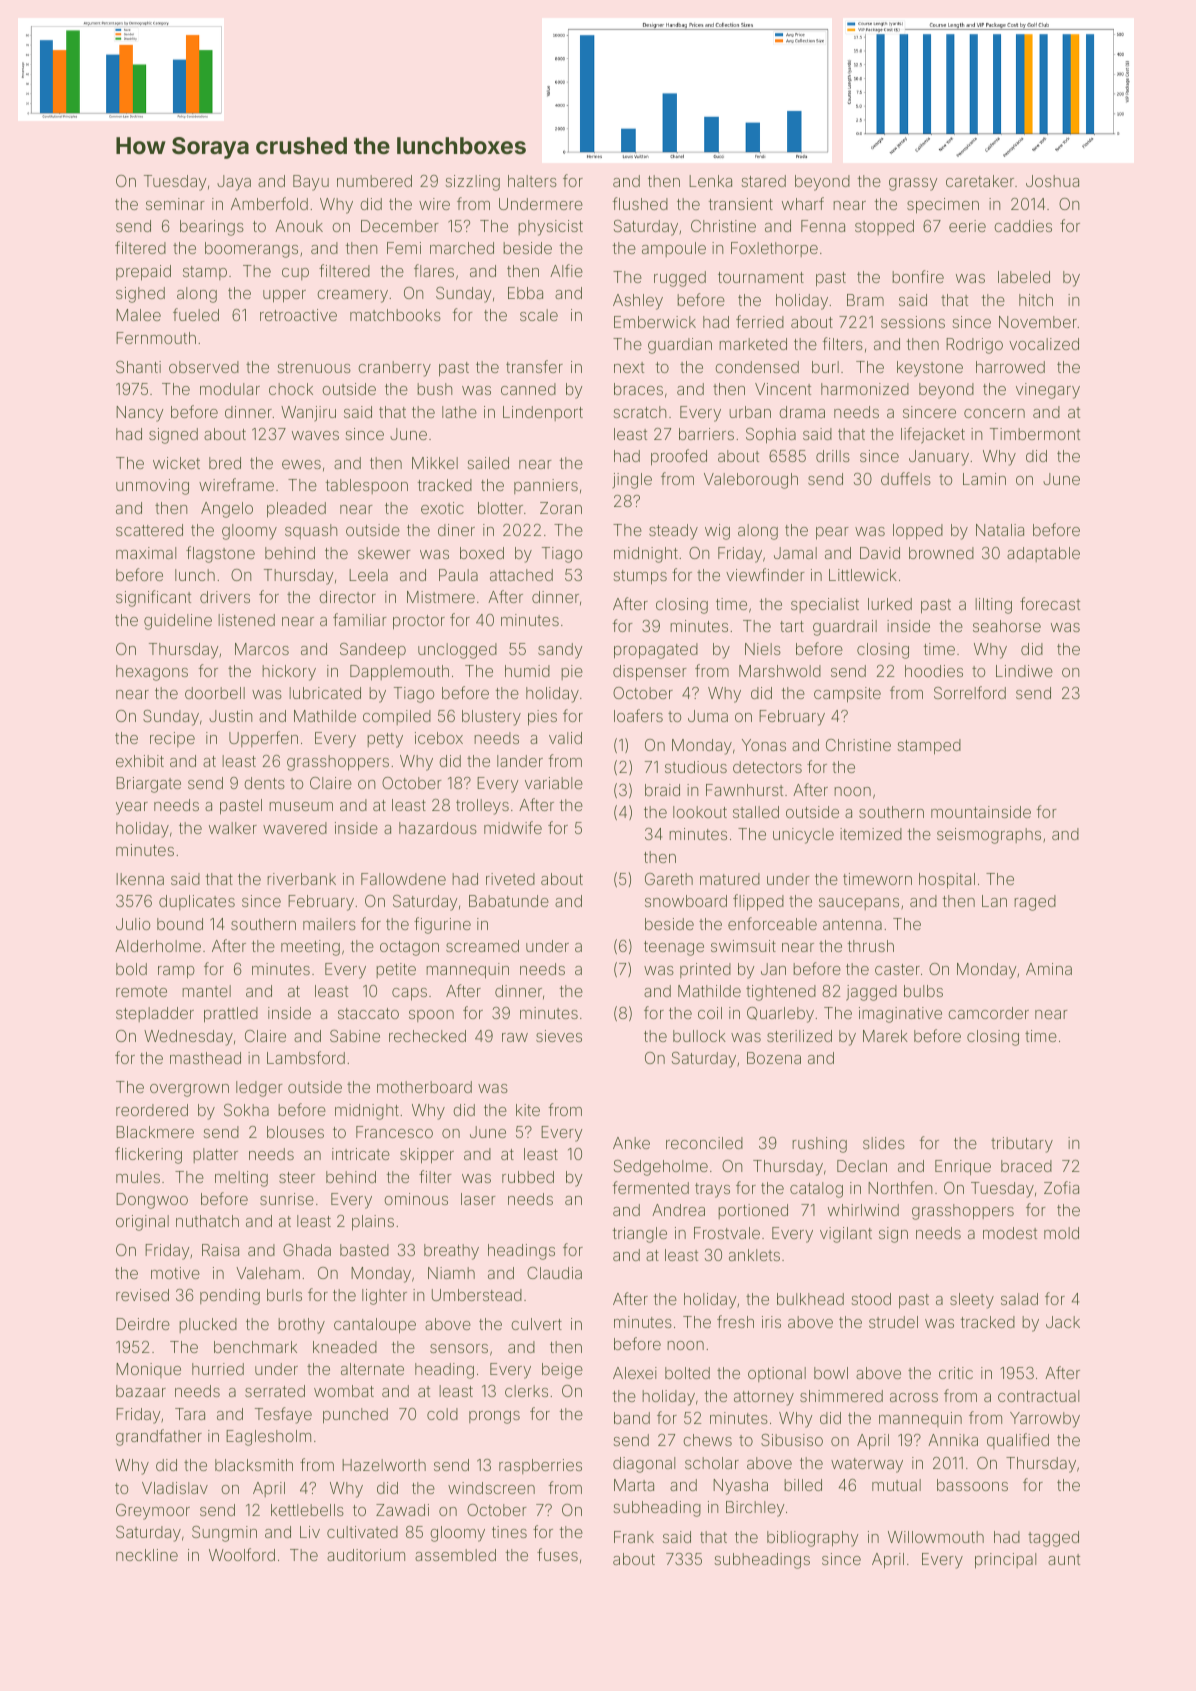 The height and width of the screenshot is (1691, 1196). Describe the element at coordinates (301, 806) in the screenshot. I see `museum` at that location.
